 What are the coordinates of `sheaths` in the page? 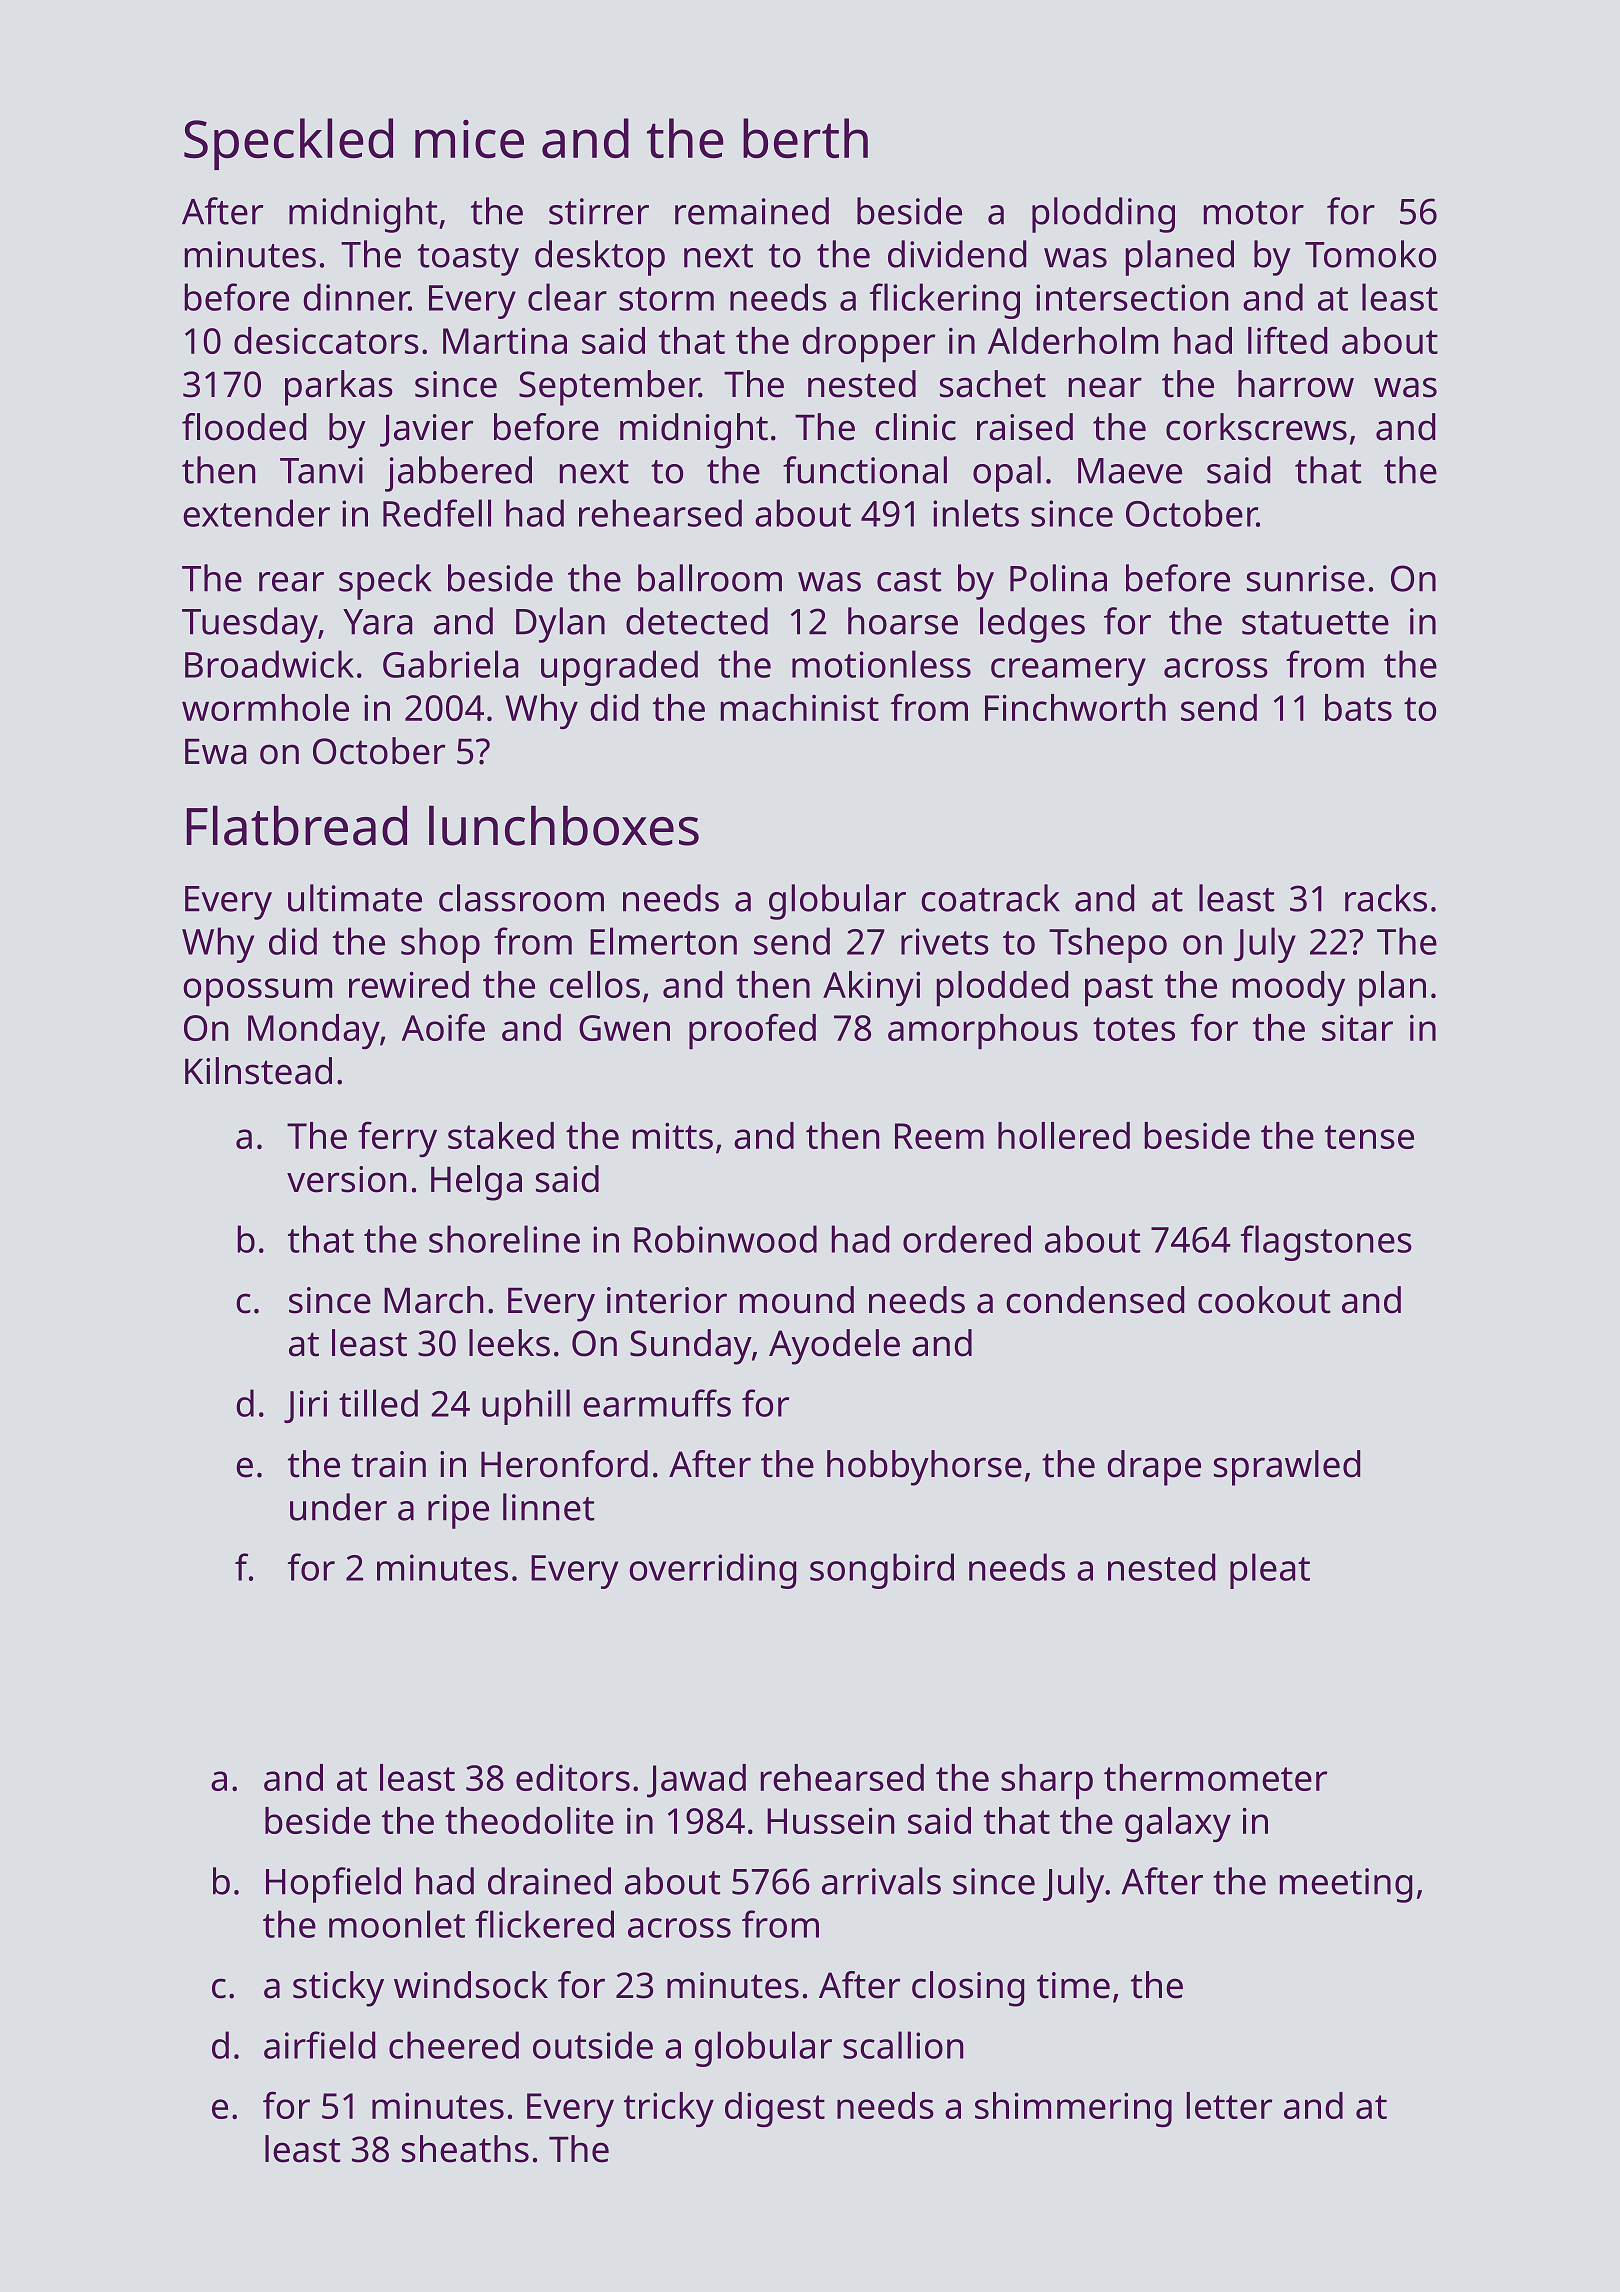 It's located at (465, 2149).
